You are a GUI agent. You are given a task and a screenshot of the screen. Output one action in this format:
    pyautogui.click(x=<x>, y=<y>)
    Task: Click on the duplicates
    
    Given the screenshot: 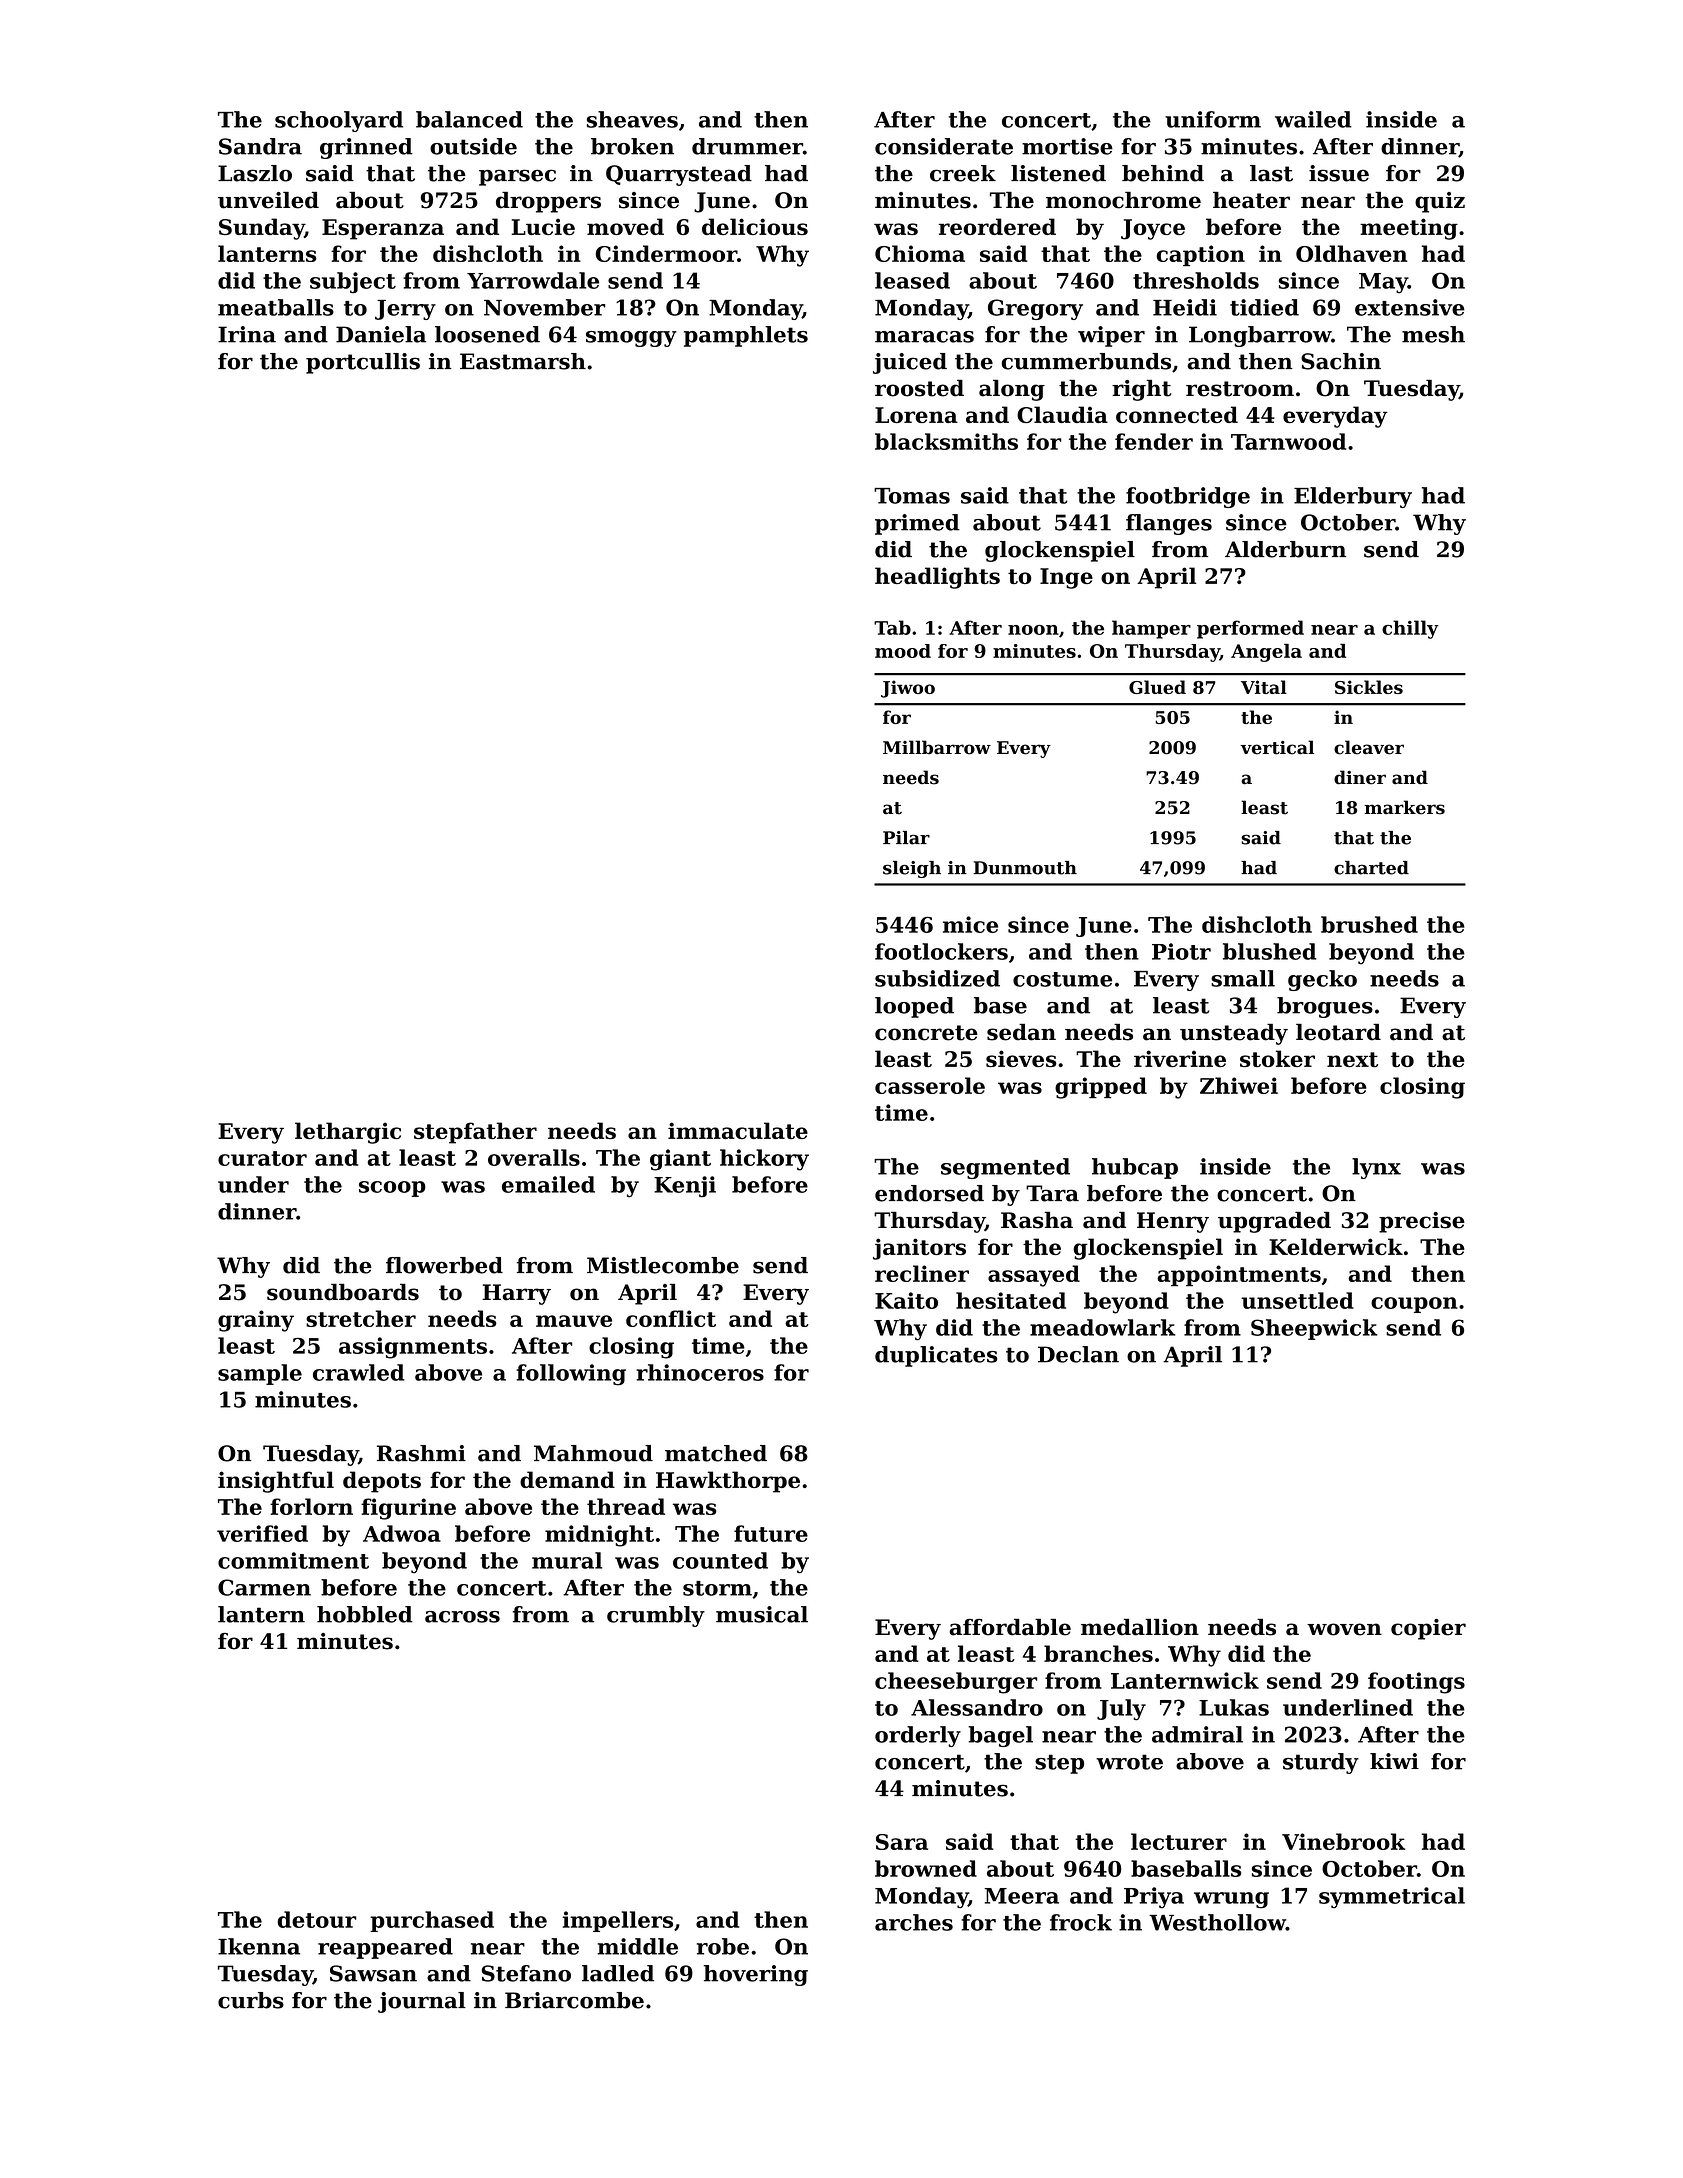 What is the action you would take?
    pyautogui.click(x=936, y=1356)
